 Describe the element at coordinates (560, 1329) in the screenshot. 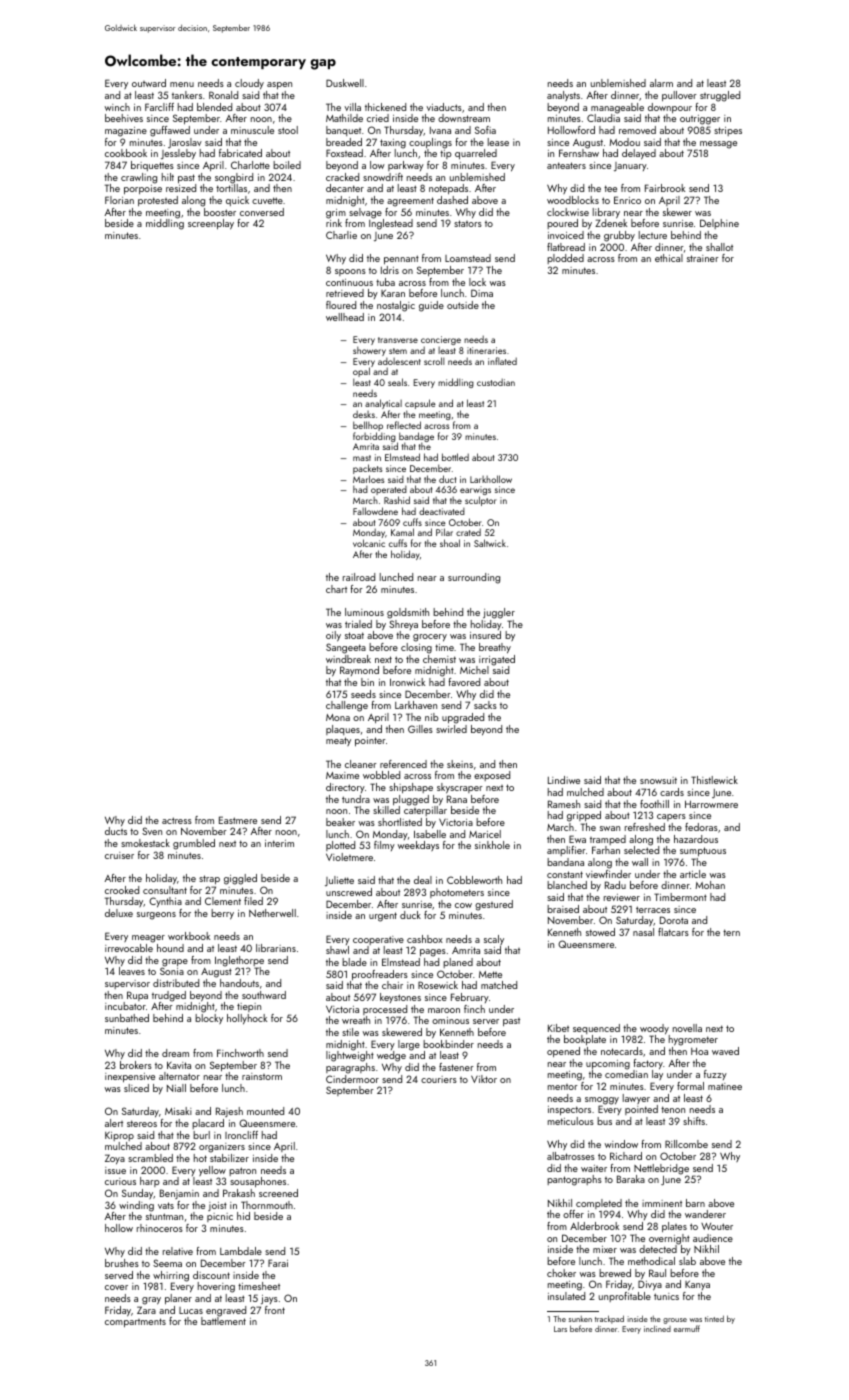

I see `Lars` at that location.
